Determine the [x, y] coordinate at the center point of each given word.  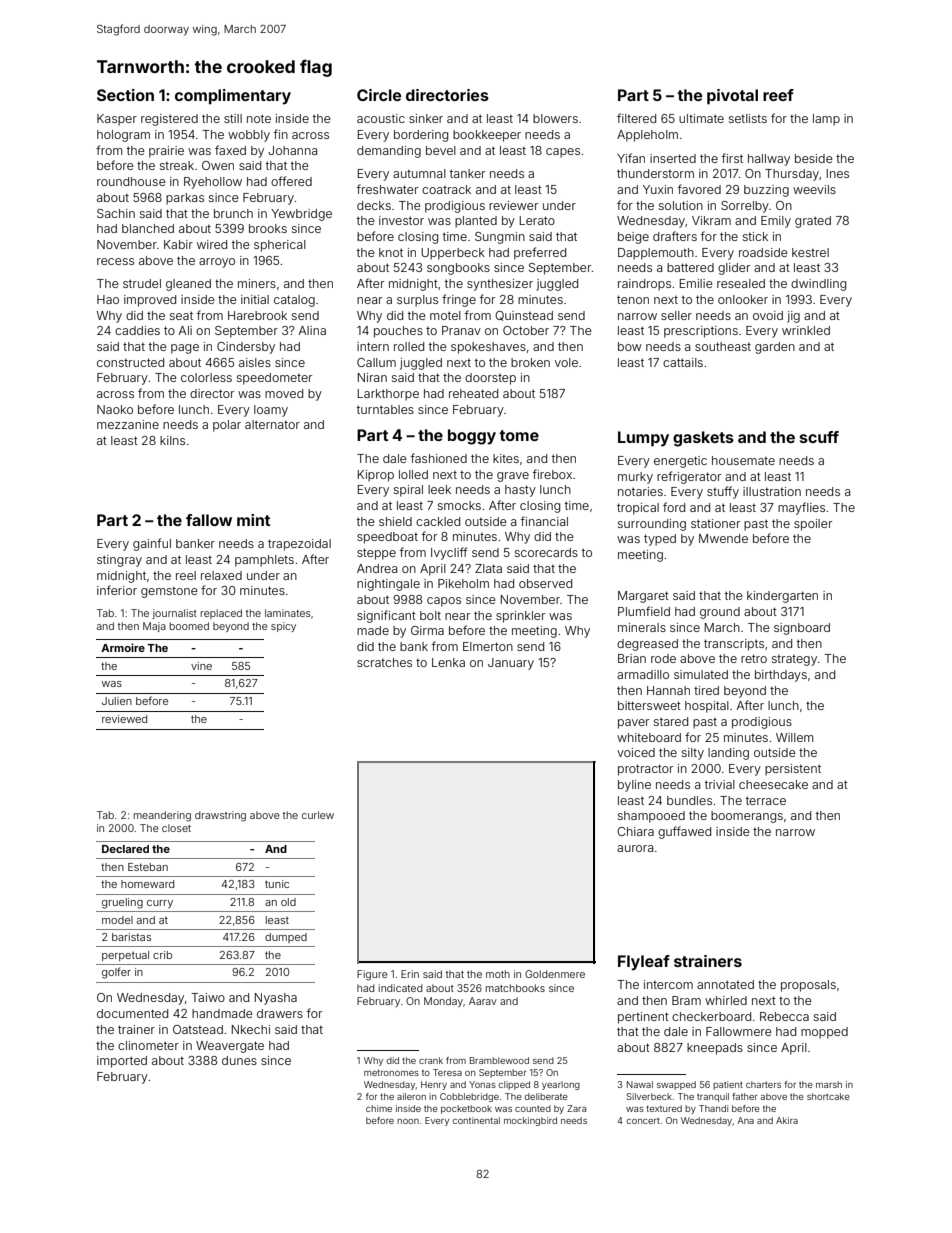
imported [122, 1062]
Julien [117, 701]
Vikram [711, 220]
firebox [552, 474]
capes [563, 153]
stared [671, 721]
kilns [172, 440]
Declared [125, 849]
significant [386, 616]
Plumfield [644, 611]
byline [634, 786]
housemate [743, 460]
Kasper [117, 120]
